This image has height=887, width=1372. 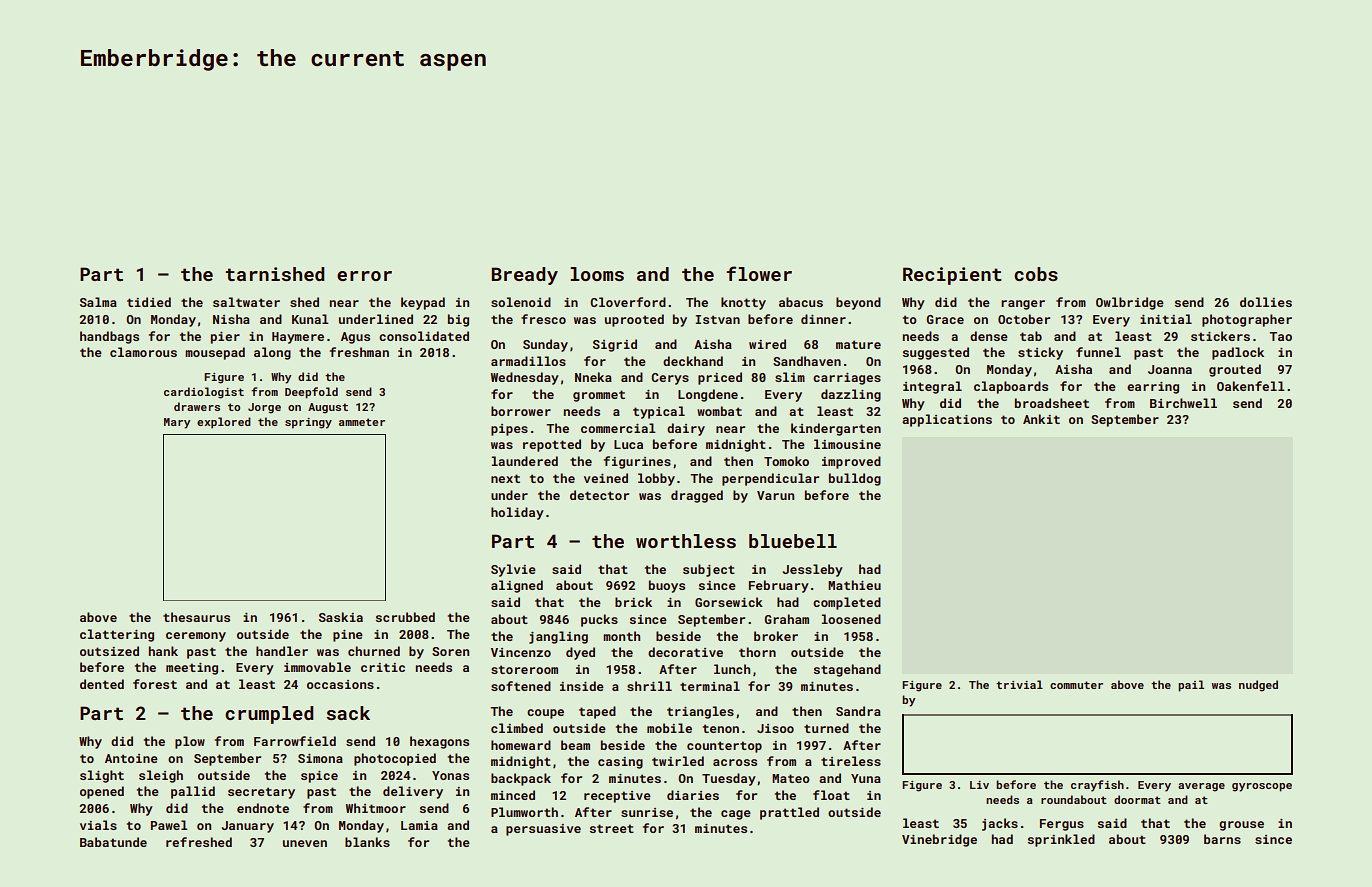 I want to click on consolidated, so click(x=424, y=336).
